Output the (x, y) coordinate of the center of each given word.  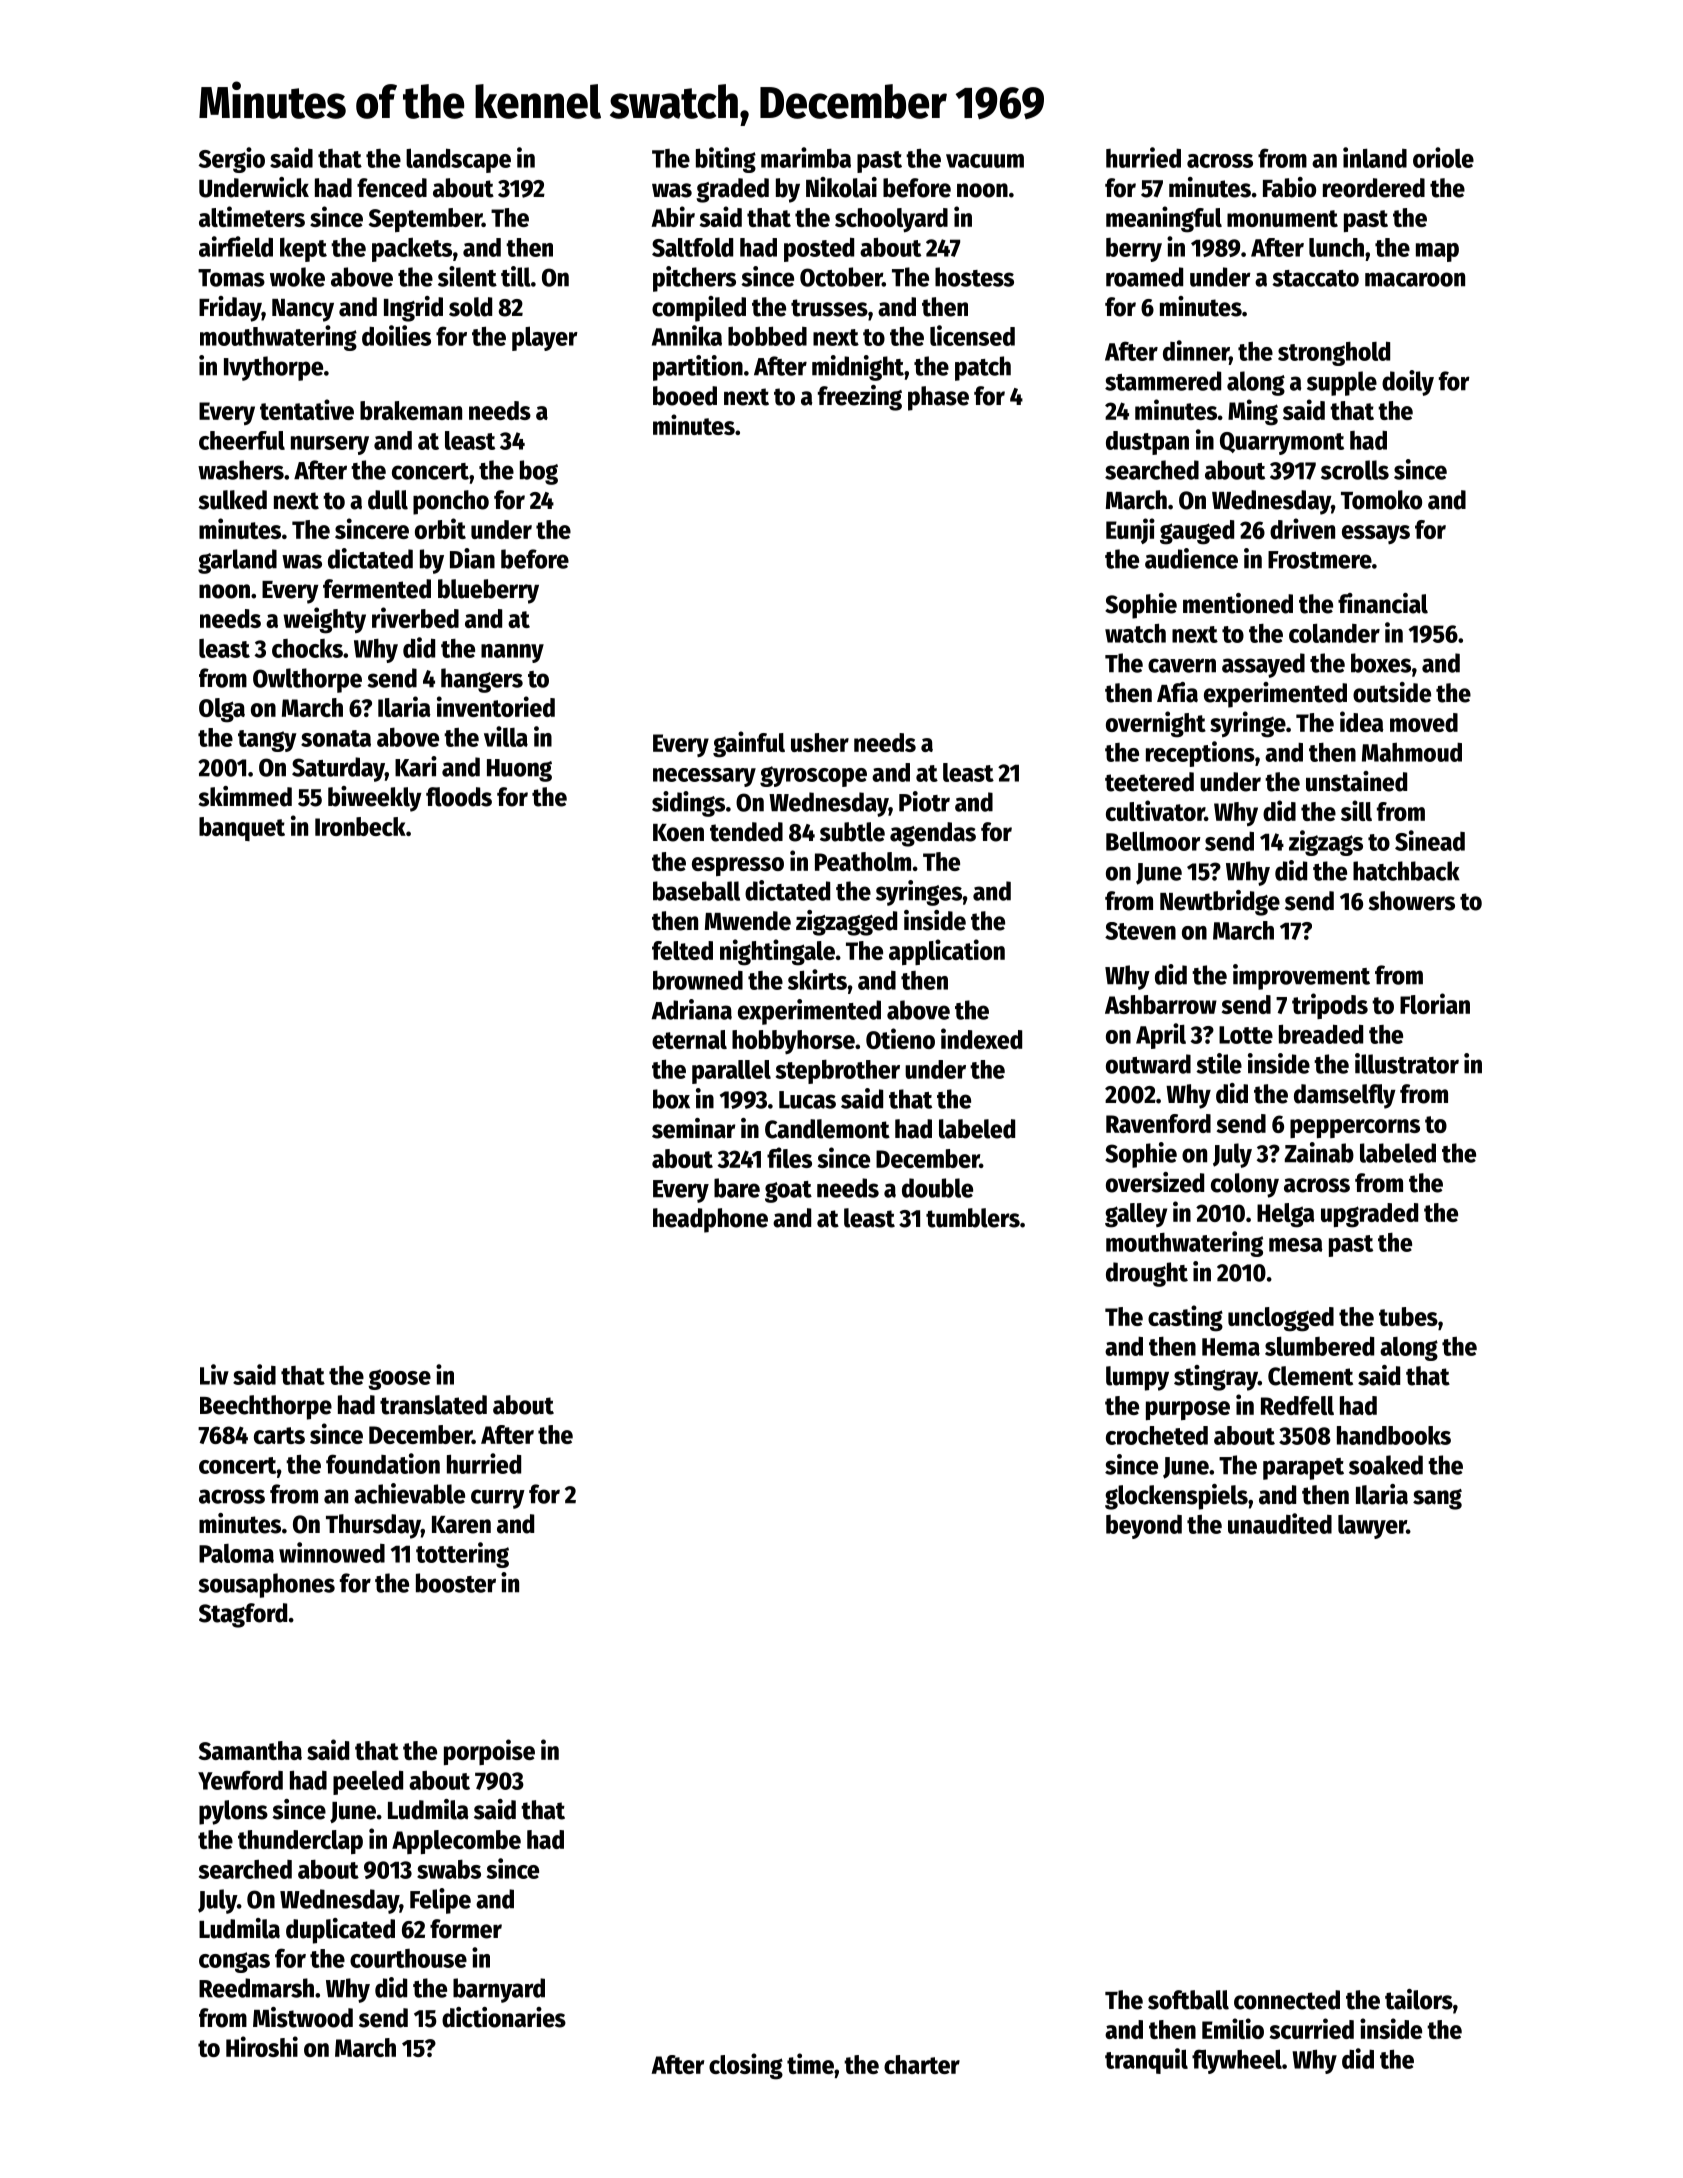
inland (1375, 157)
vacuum (985, 161)
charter (922, 2064)
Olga (222, 710)
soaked (1386, 1465)
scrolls (1355, 470)
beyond (1144, 1527)
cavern (1182, 665)
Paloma (236, 1553)
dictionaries (504, 2017)
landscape (458, 160)
